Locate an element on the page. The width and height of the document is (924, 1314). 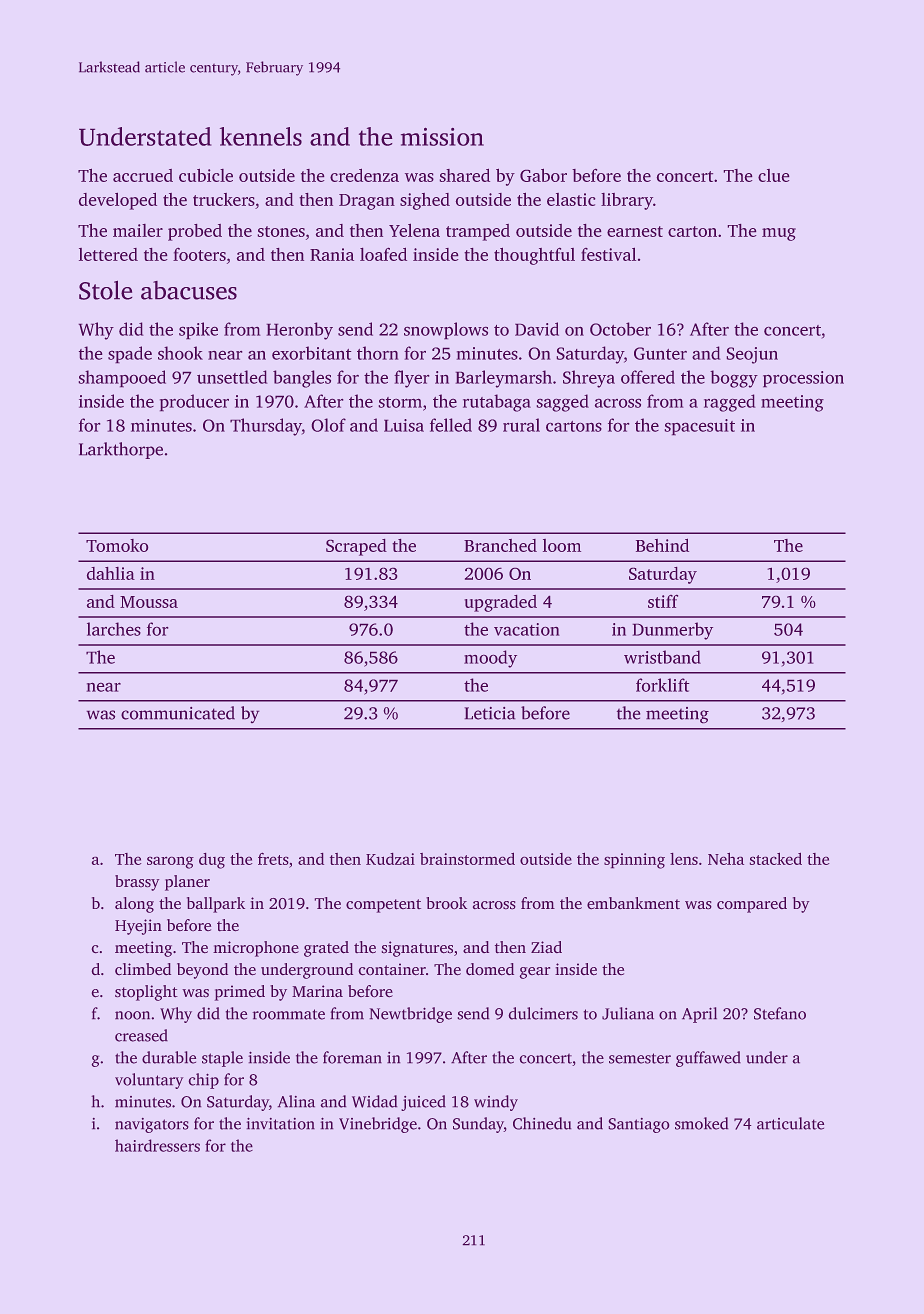
upgraded is located at coordinates (500, 603).
